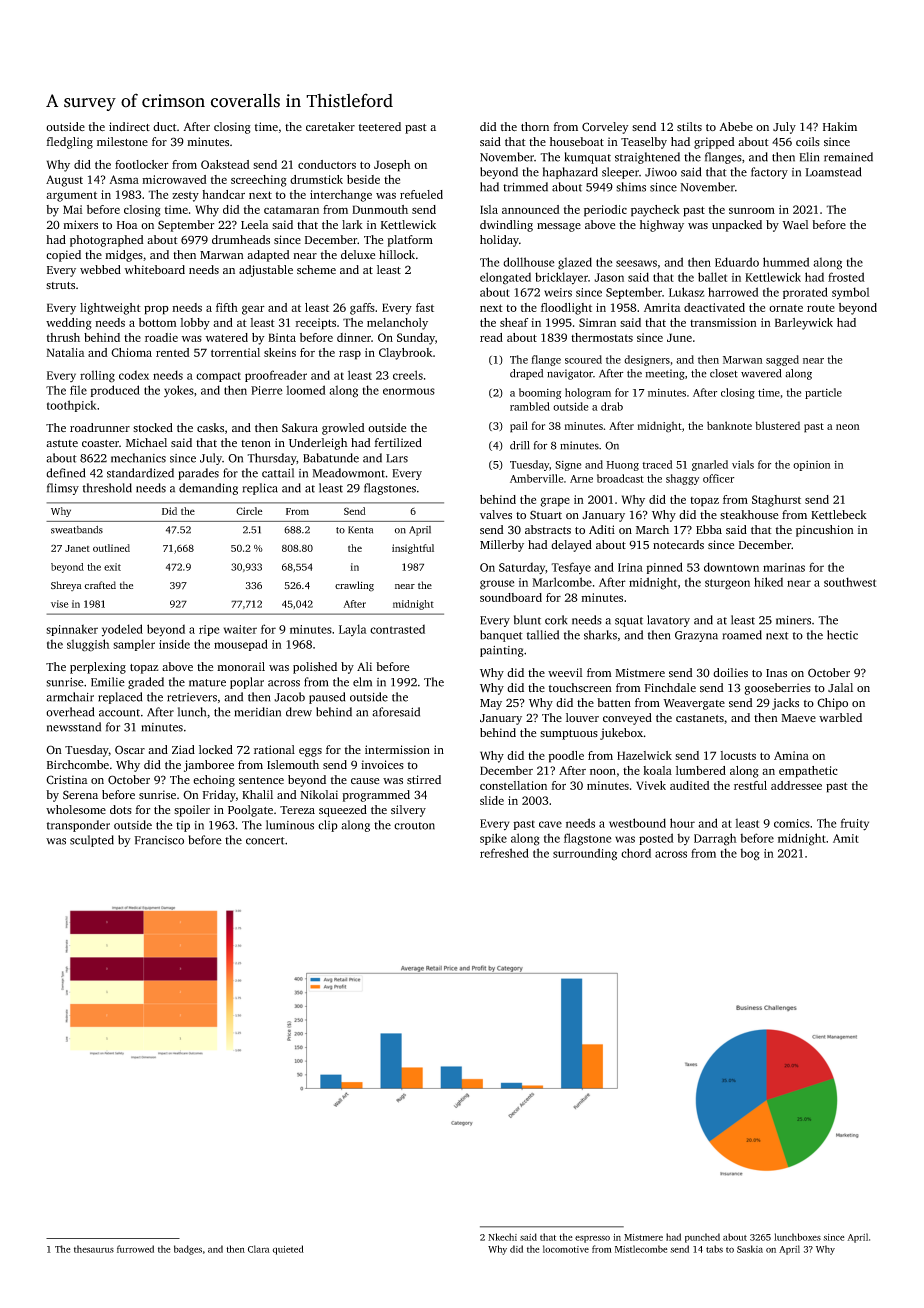 The height and width of the image is (1308, 924). Describe the element at coordinates (497, 585) in the image. I see `grouse` at that location.
